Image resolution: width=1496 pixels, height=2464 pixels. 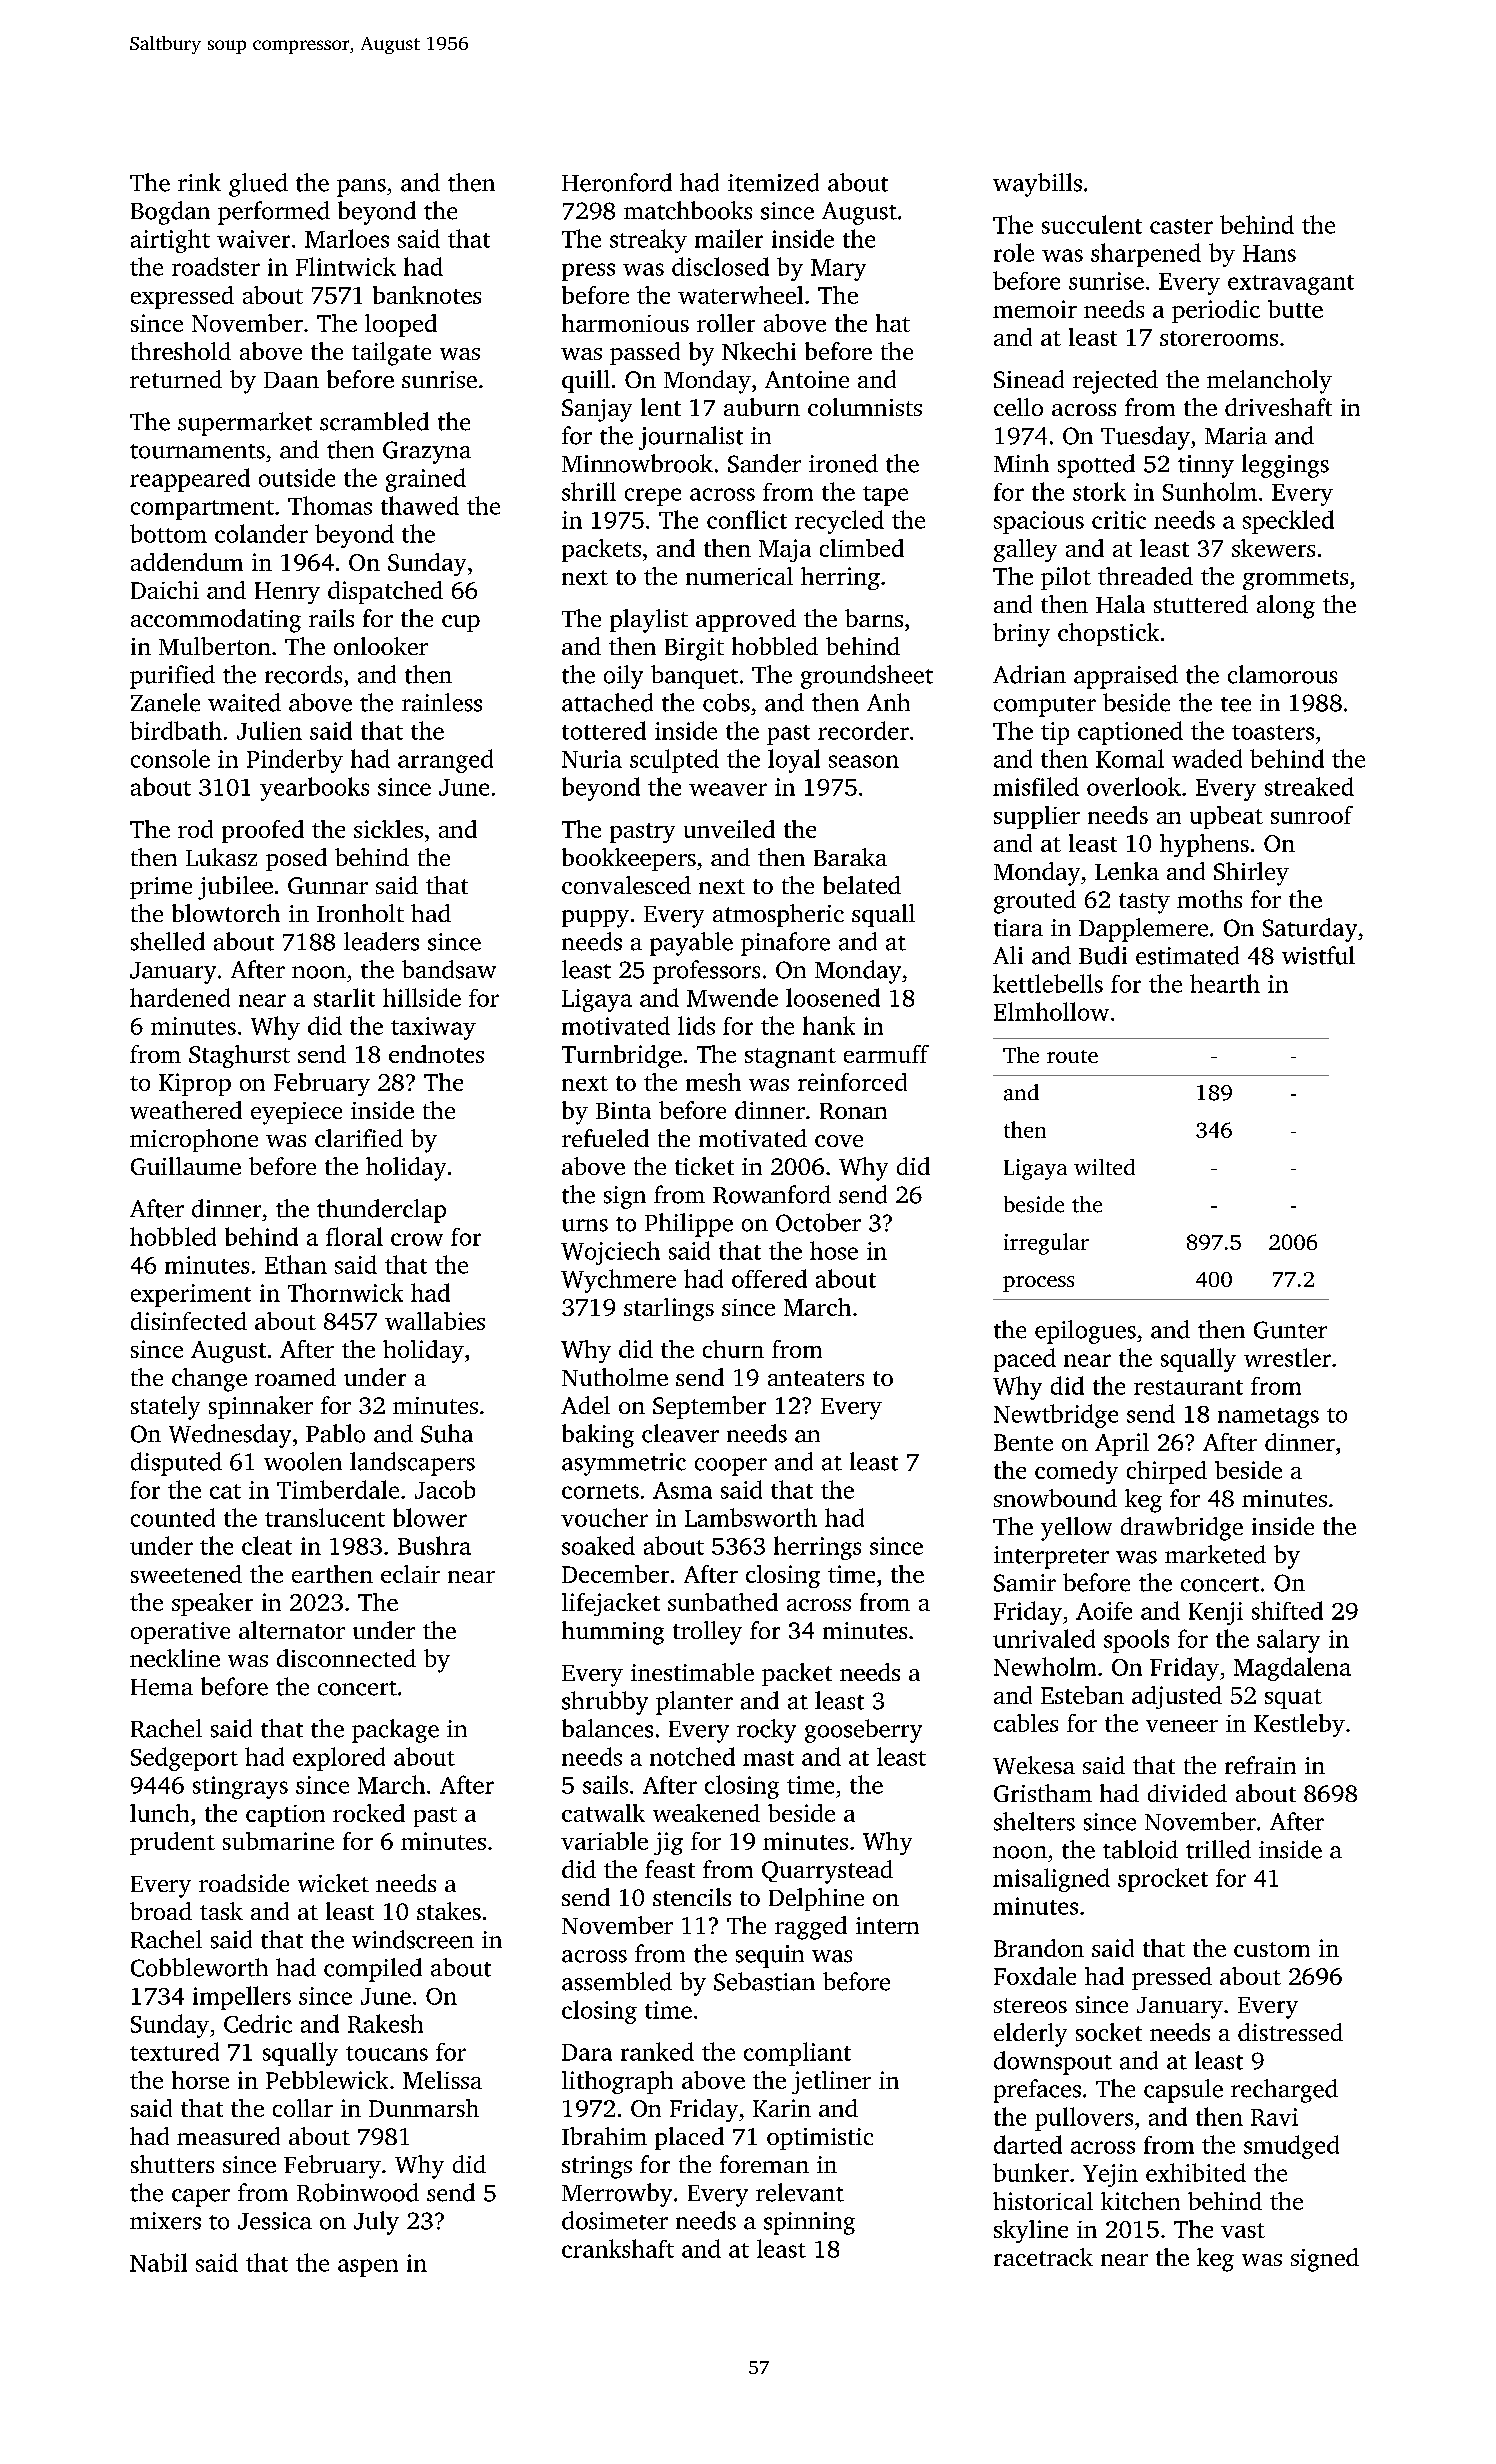 What do you see at coordinates (617, 182) in the screenshot?
I see `Heronford` at bounding box center [617, 182].
